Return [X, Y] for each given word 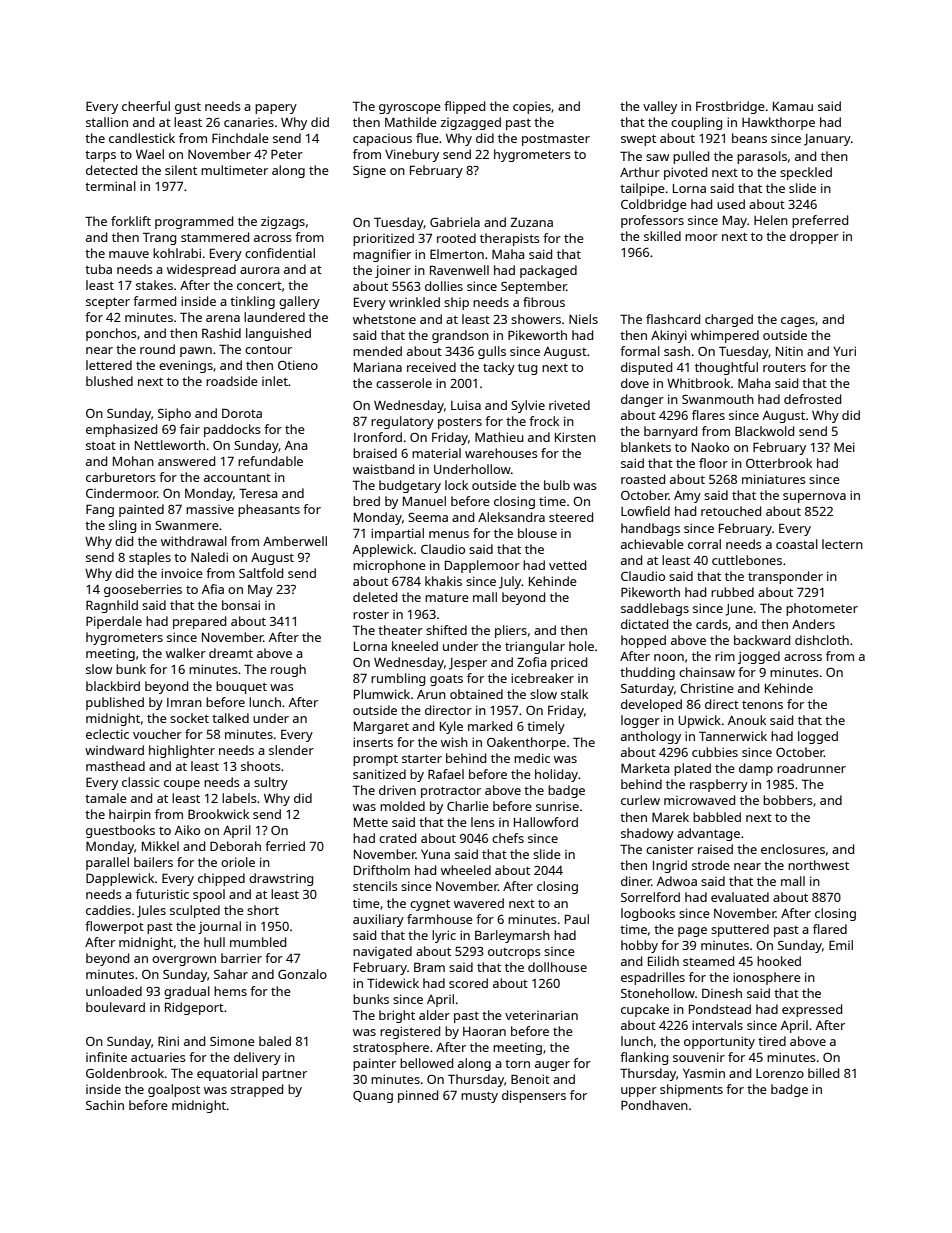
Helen [771, 220]
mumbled [258, 942]
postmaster [556, 140]
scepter [108, 303]
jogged [759, 657]
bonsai [241, 605]
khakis [443, 581]
